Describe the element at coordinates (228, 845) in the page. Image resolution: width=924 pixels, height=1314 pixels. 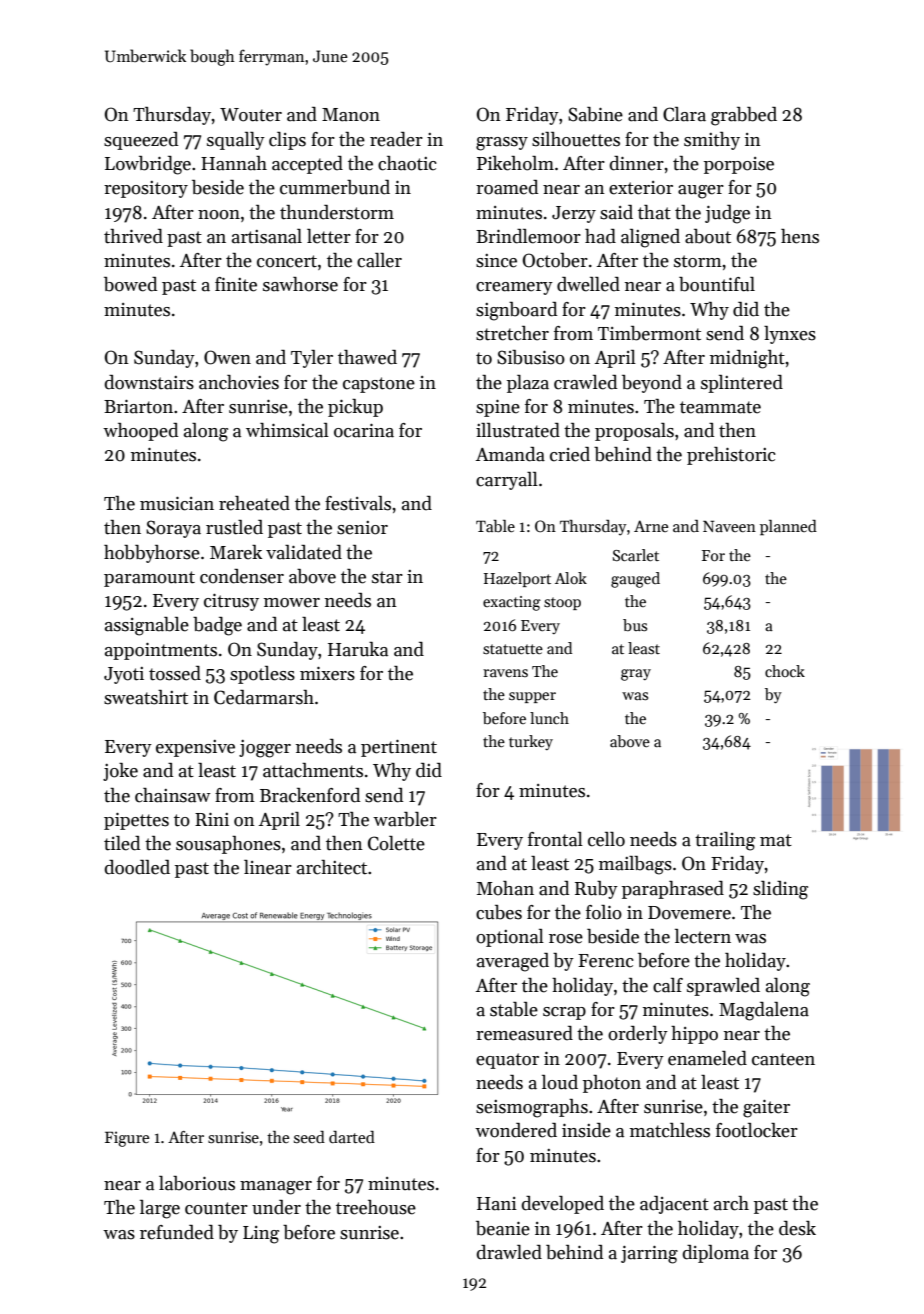
I see `sousaphones` at that location.
